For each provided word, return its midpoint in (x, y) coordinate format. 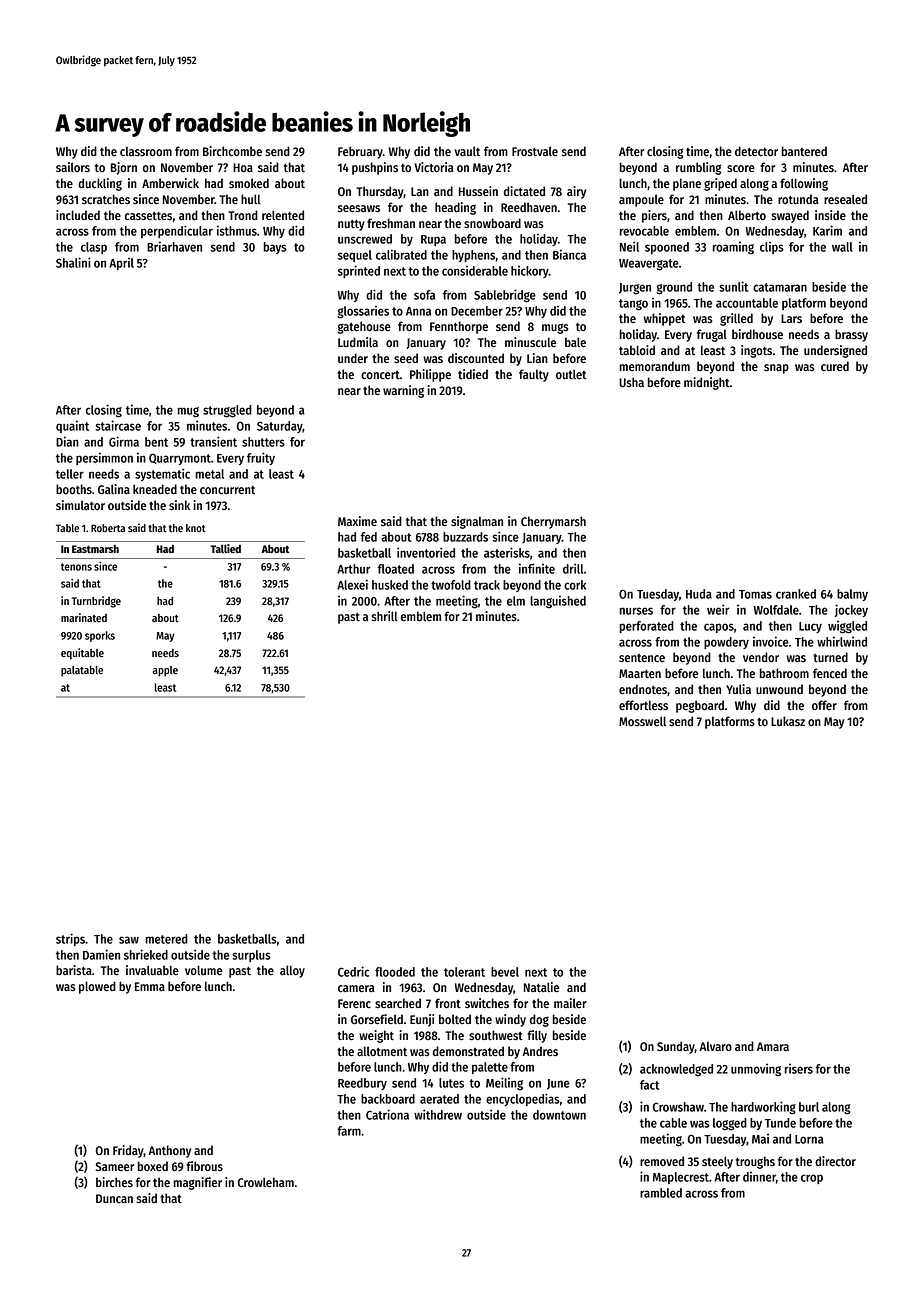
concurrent (227, 490)
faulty (534, 375)
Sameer (115, 1166)
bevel (505, 972)
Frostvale (535, 151)
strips (70, 939)
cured (835, 366)
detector (756, 151)
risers (799, 1068)
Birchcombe (232, 151)
